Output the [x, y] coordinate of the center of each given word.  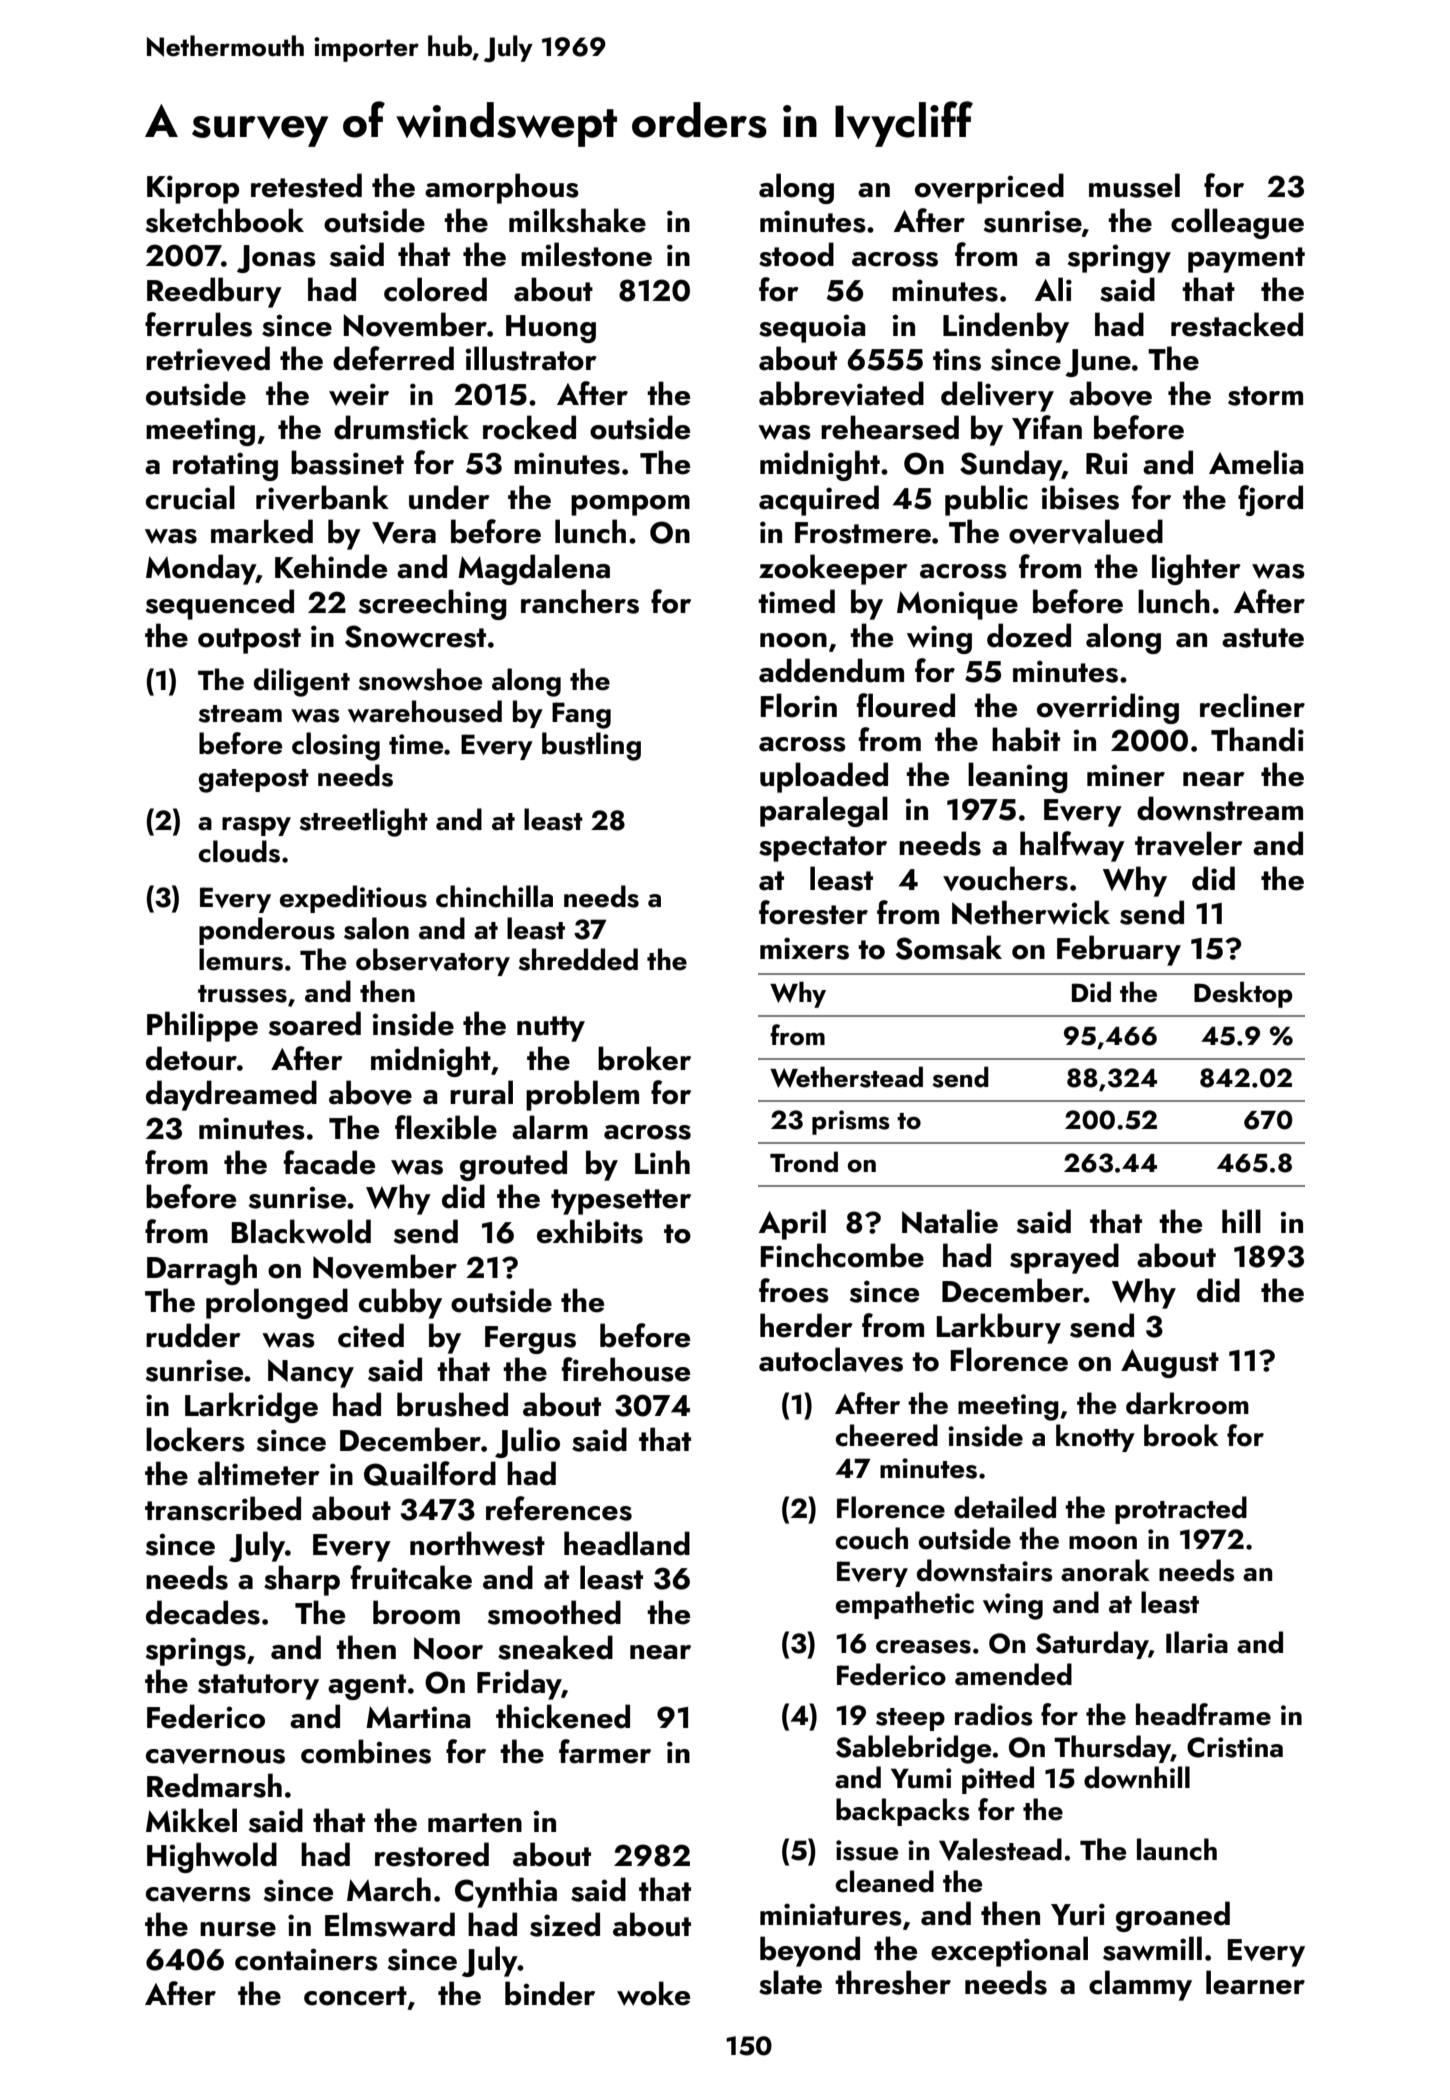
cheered [886, 1435]
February [1119, 950]
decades [203, 1612]
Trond [804, 1162]
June [1098, 363]
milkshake [577, 220]
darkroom [1187, 1403]
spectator [823, 849]
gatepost [254, 781]
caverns [198, 1894]
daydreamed [231, 1095]
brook [1181, 1435]
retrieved [208, 358]
